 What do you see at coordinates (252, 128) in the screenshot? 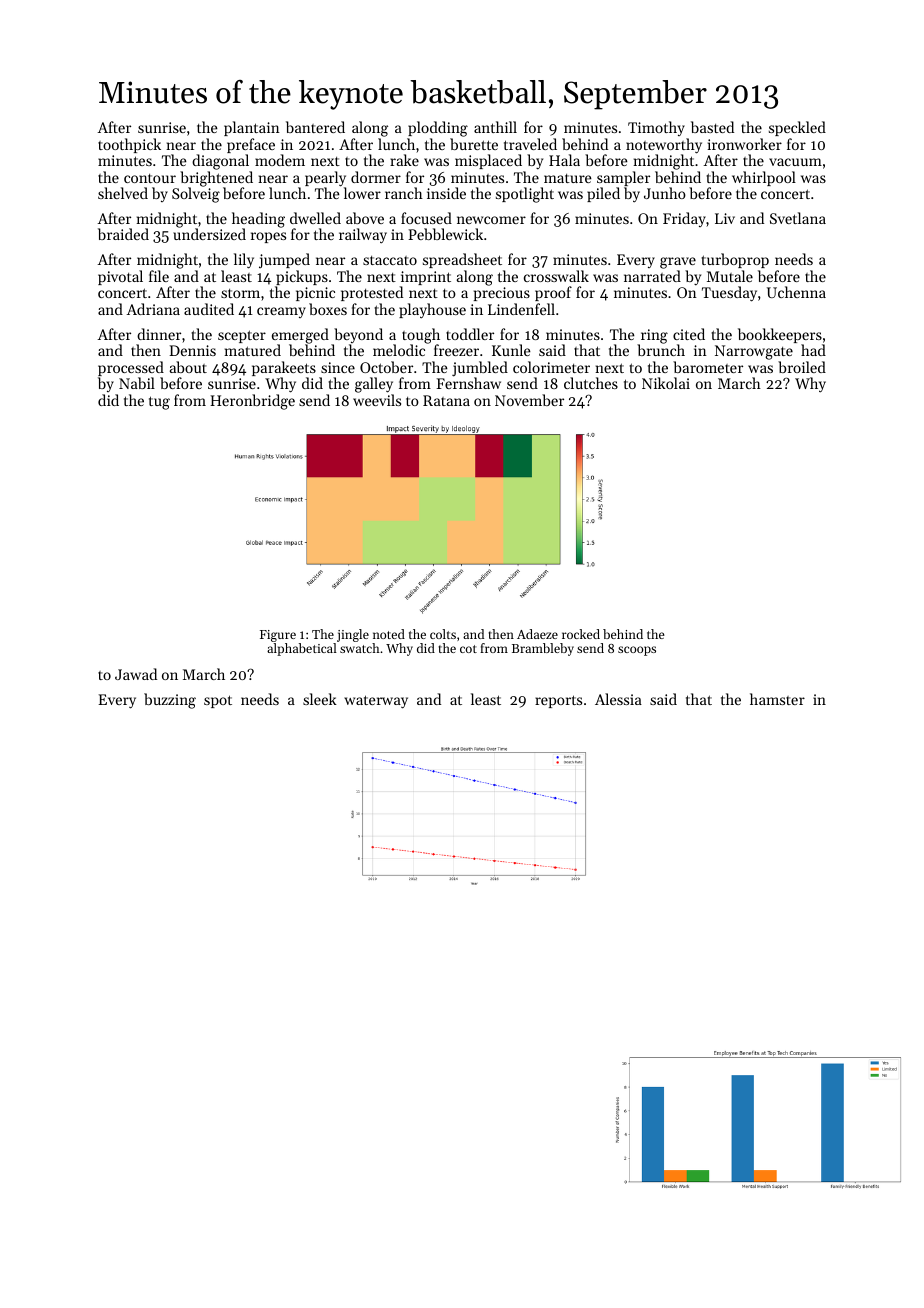
I see `plantain` at bounding box center [252, 128].
